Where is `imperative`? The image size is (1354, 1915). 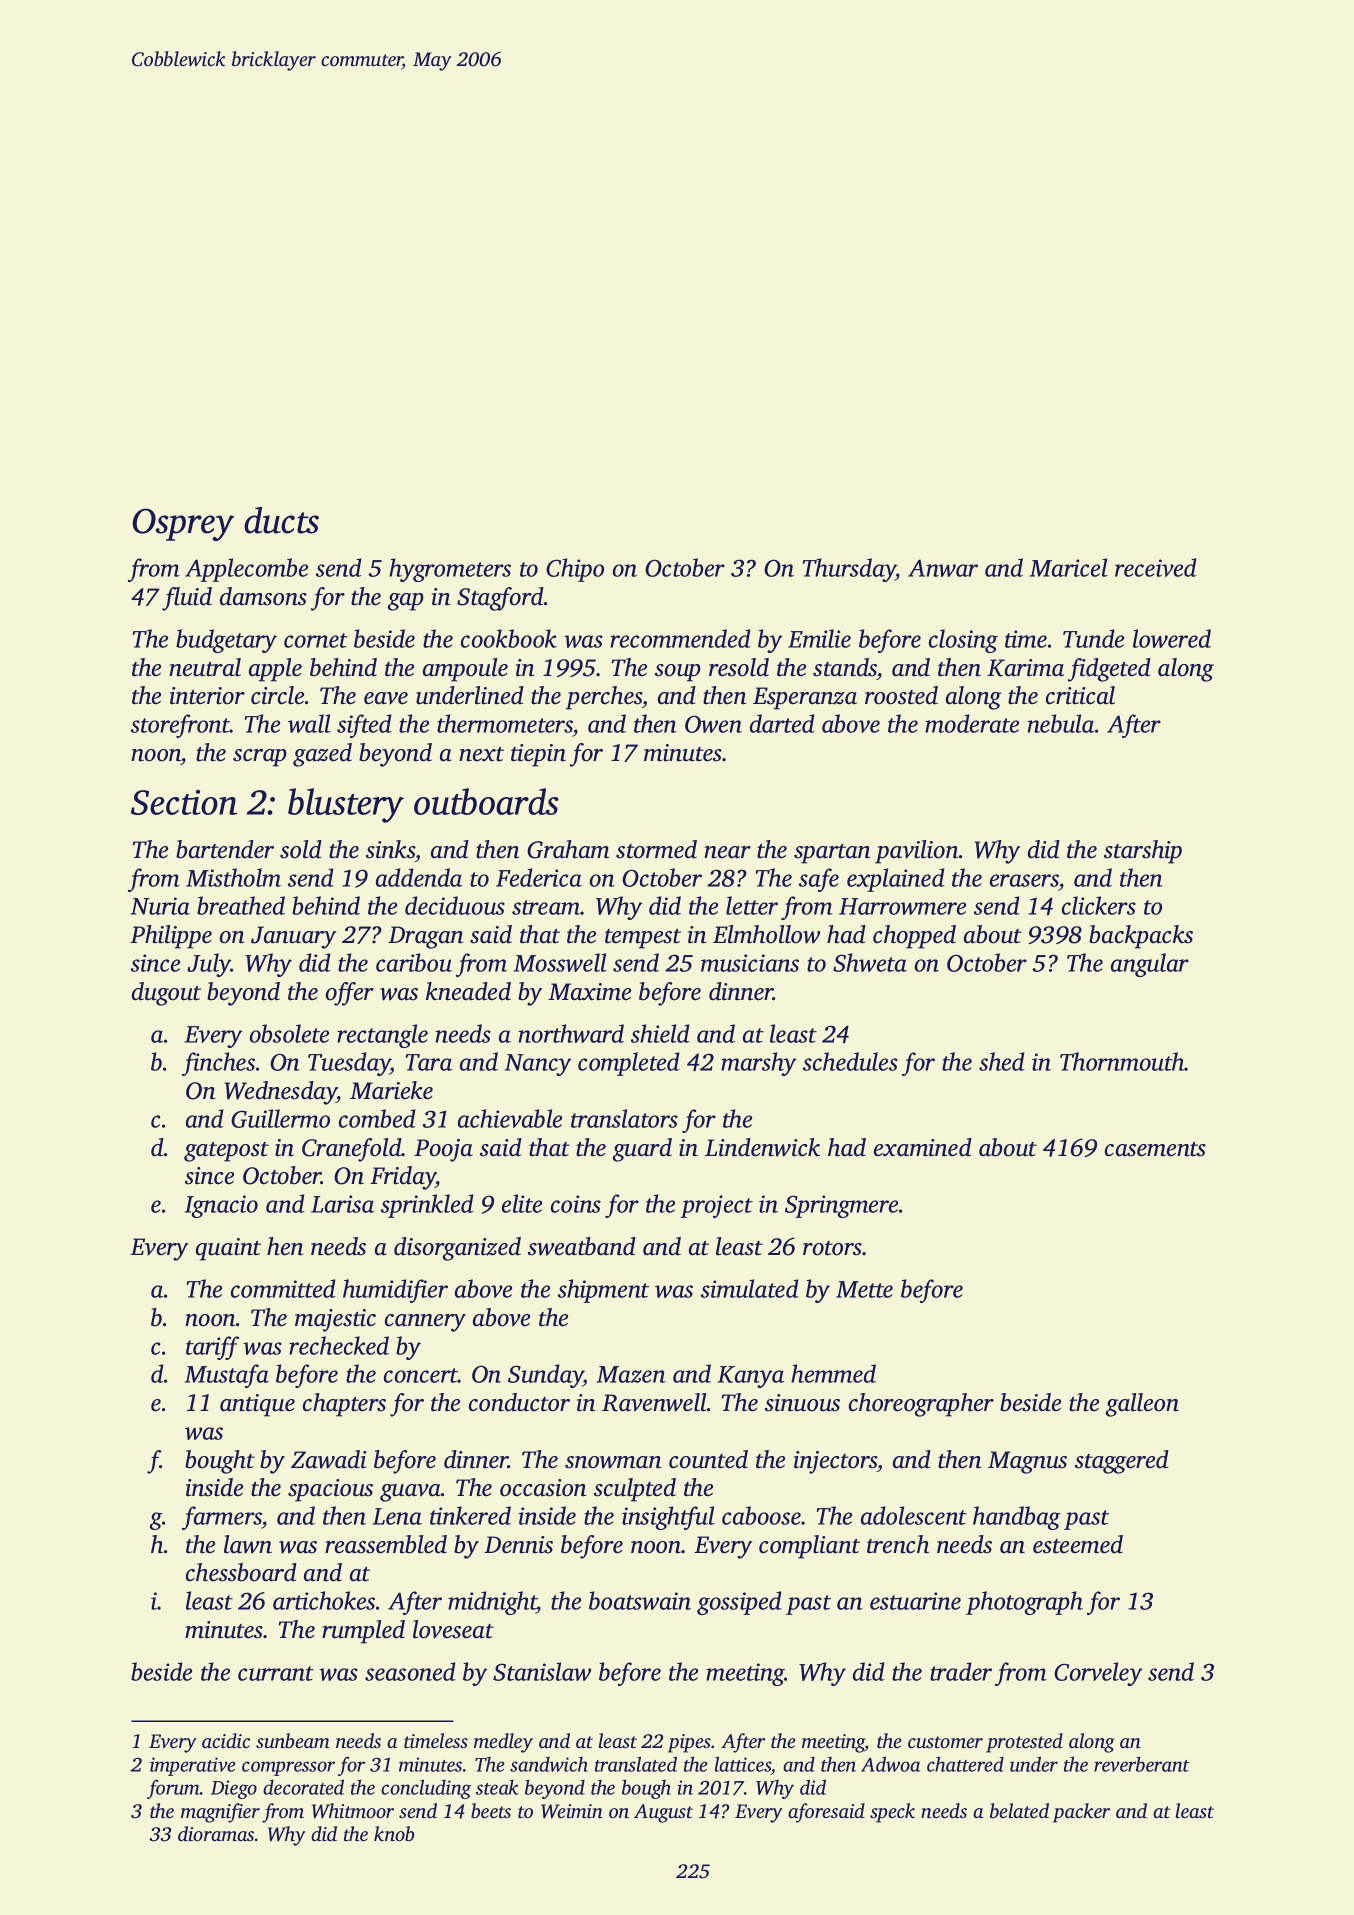 imperative is located at coordinates (193, 1766).
